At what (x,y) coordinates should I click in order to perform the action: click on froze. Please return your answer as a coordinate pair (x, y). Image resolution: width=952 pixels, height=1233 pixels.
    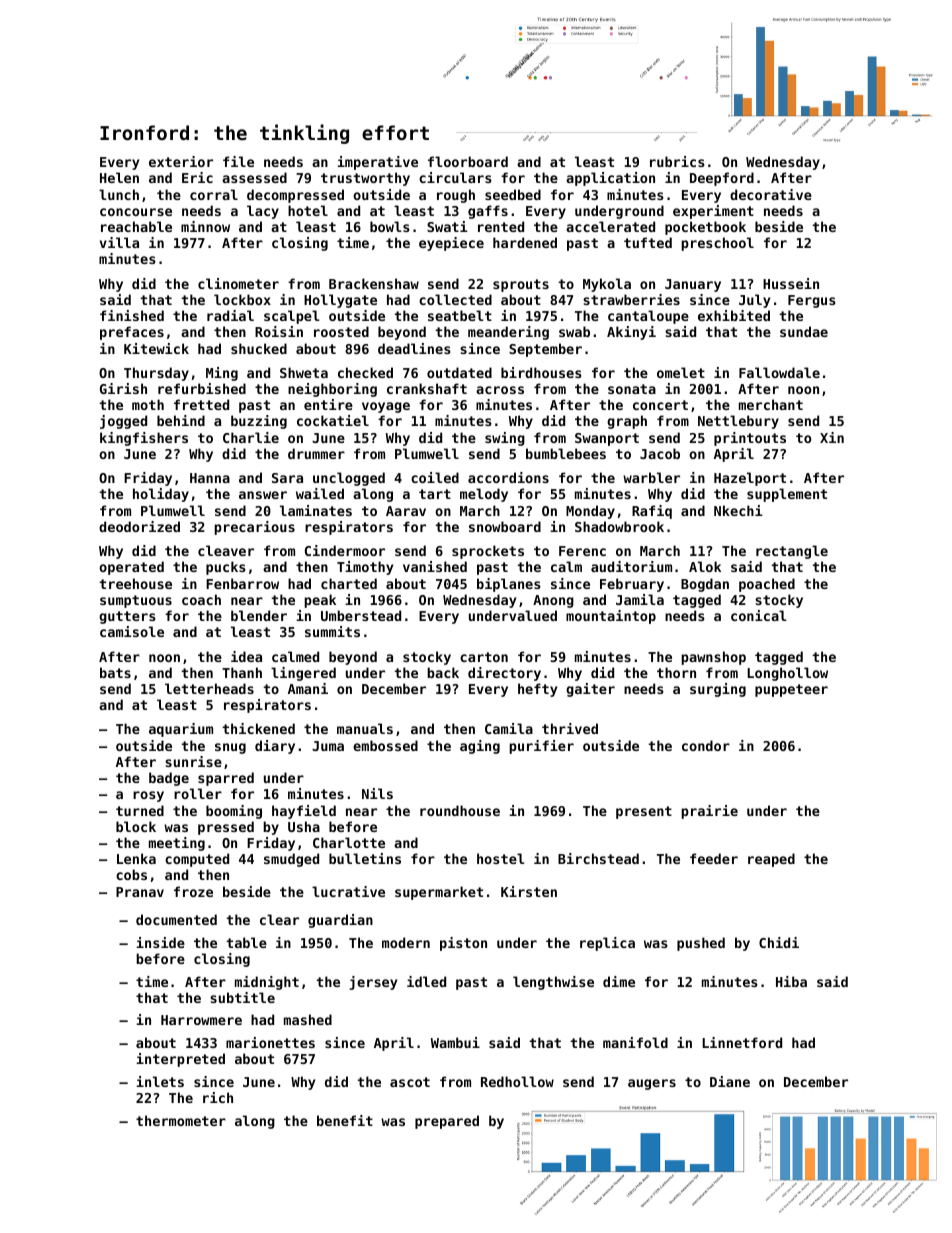
    Looking at the image, I should click on (193, 891).
